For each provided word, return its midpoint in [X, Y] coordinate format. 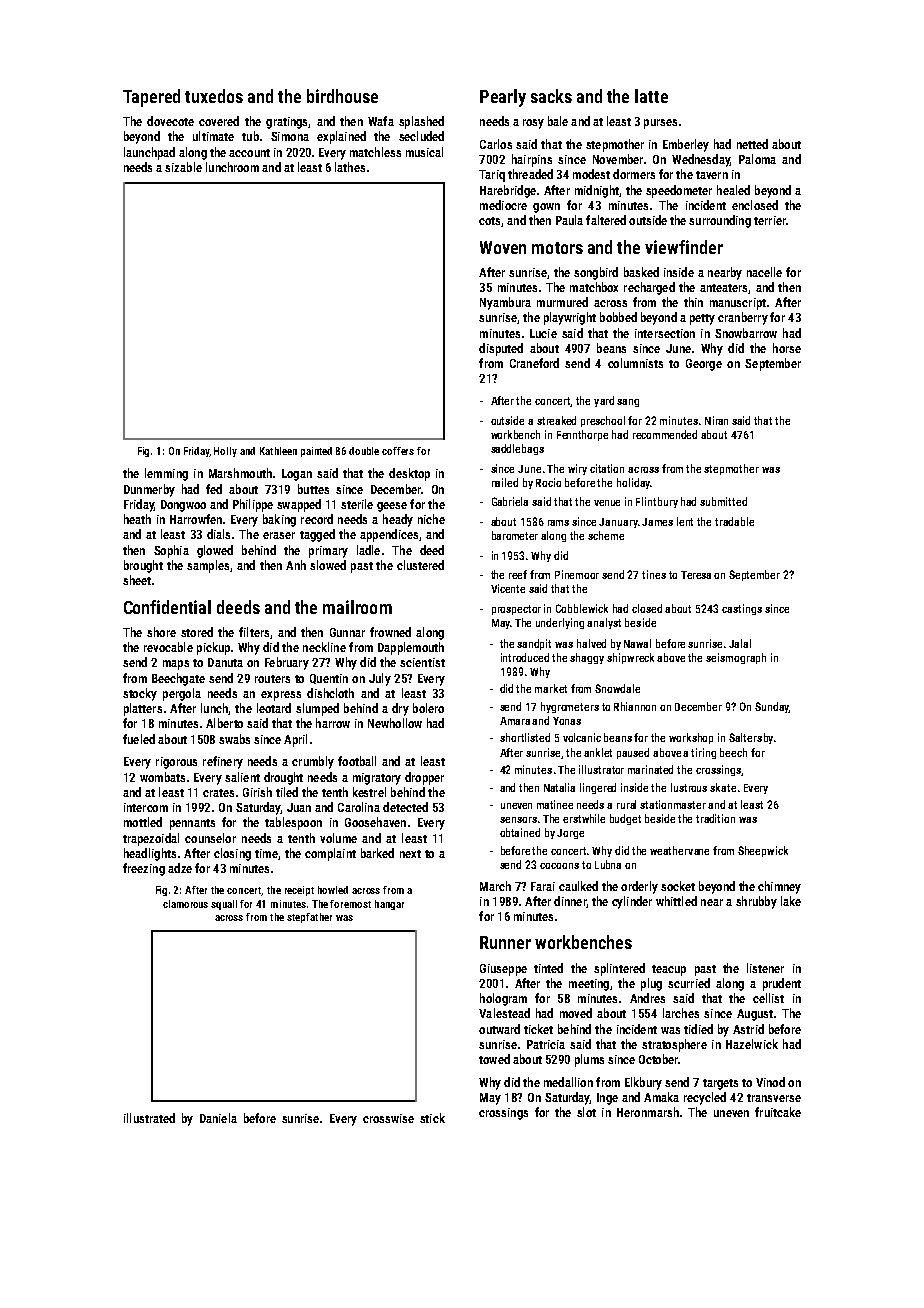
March [495, 886]
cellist [768, 998]
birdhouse [342, 96]
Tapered [151, 98]
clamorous [185, 904]
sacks [551, 96]
